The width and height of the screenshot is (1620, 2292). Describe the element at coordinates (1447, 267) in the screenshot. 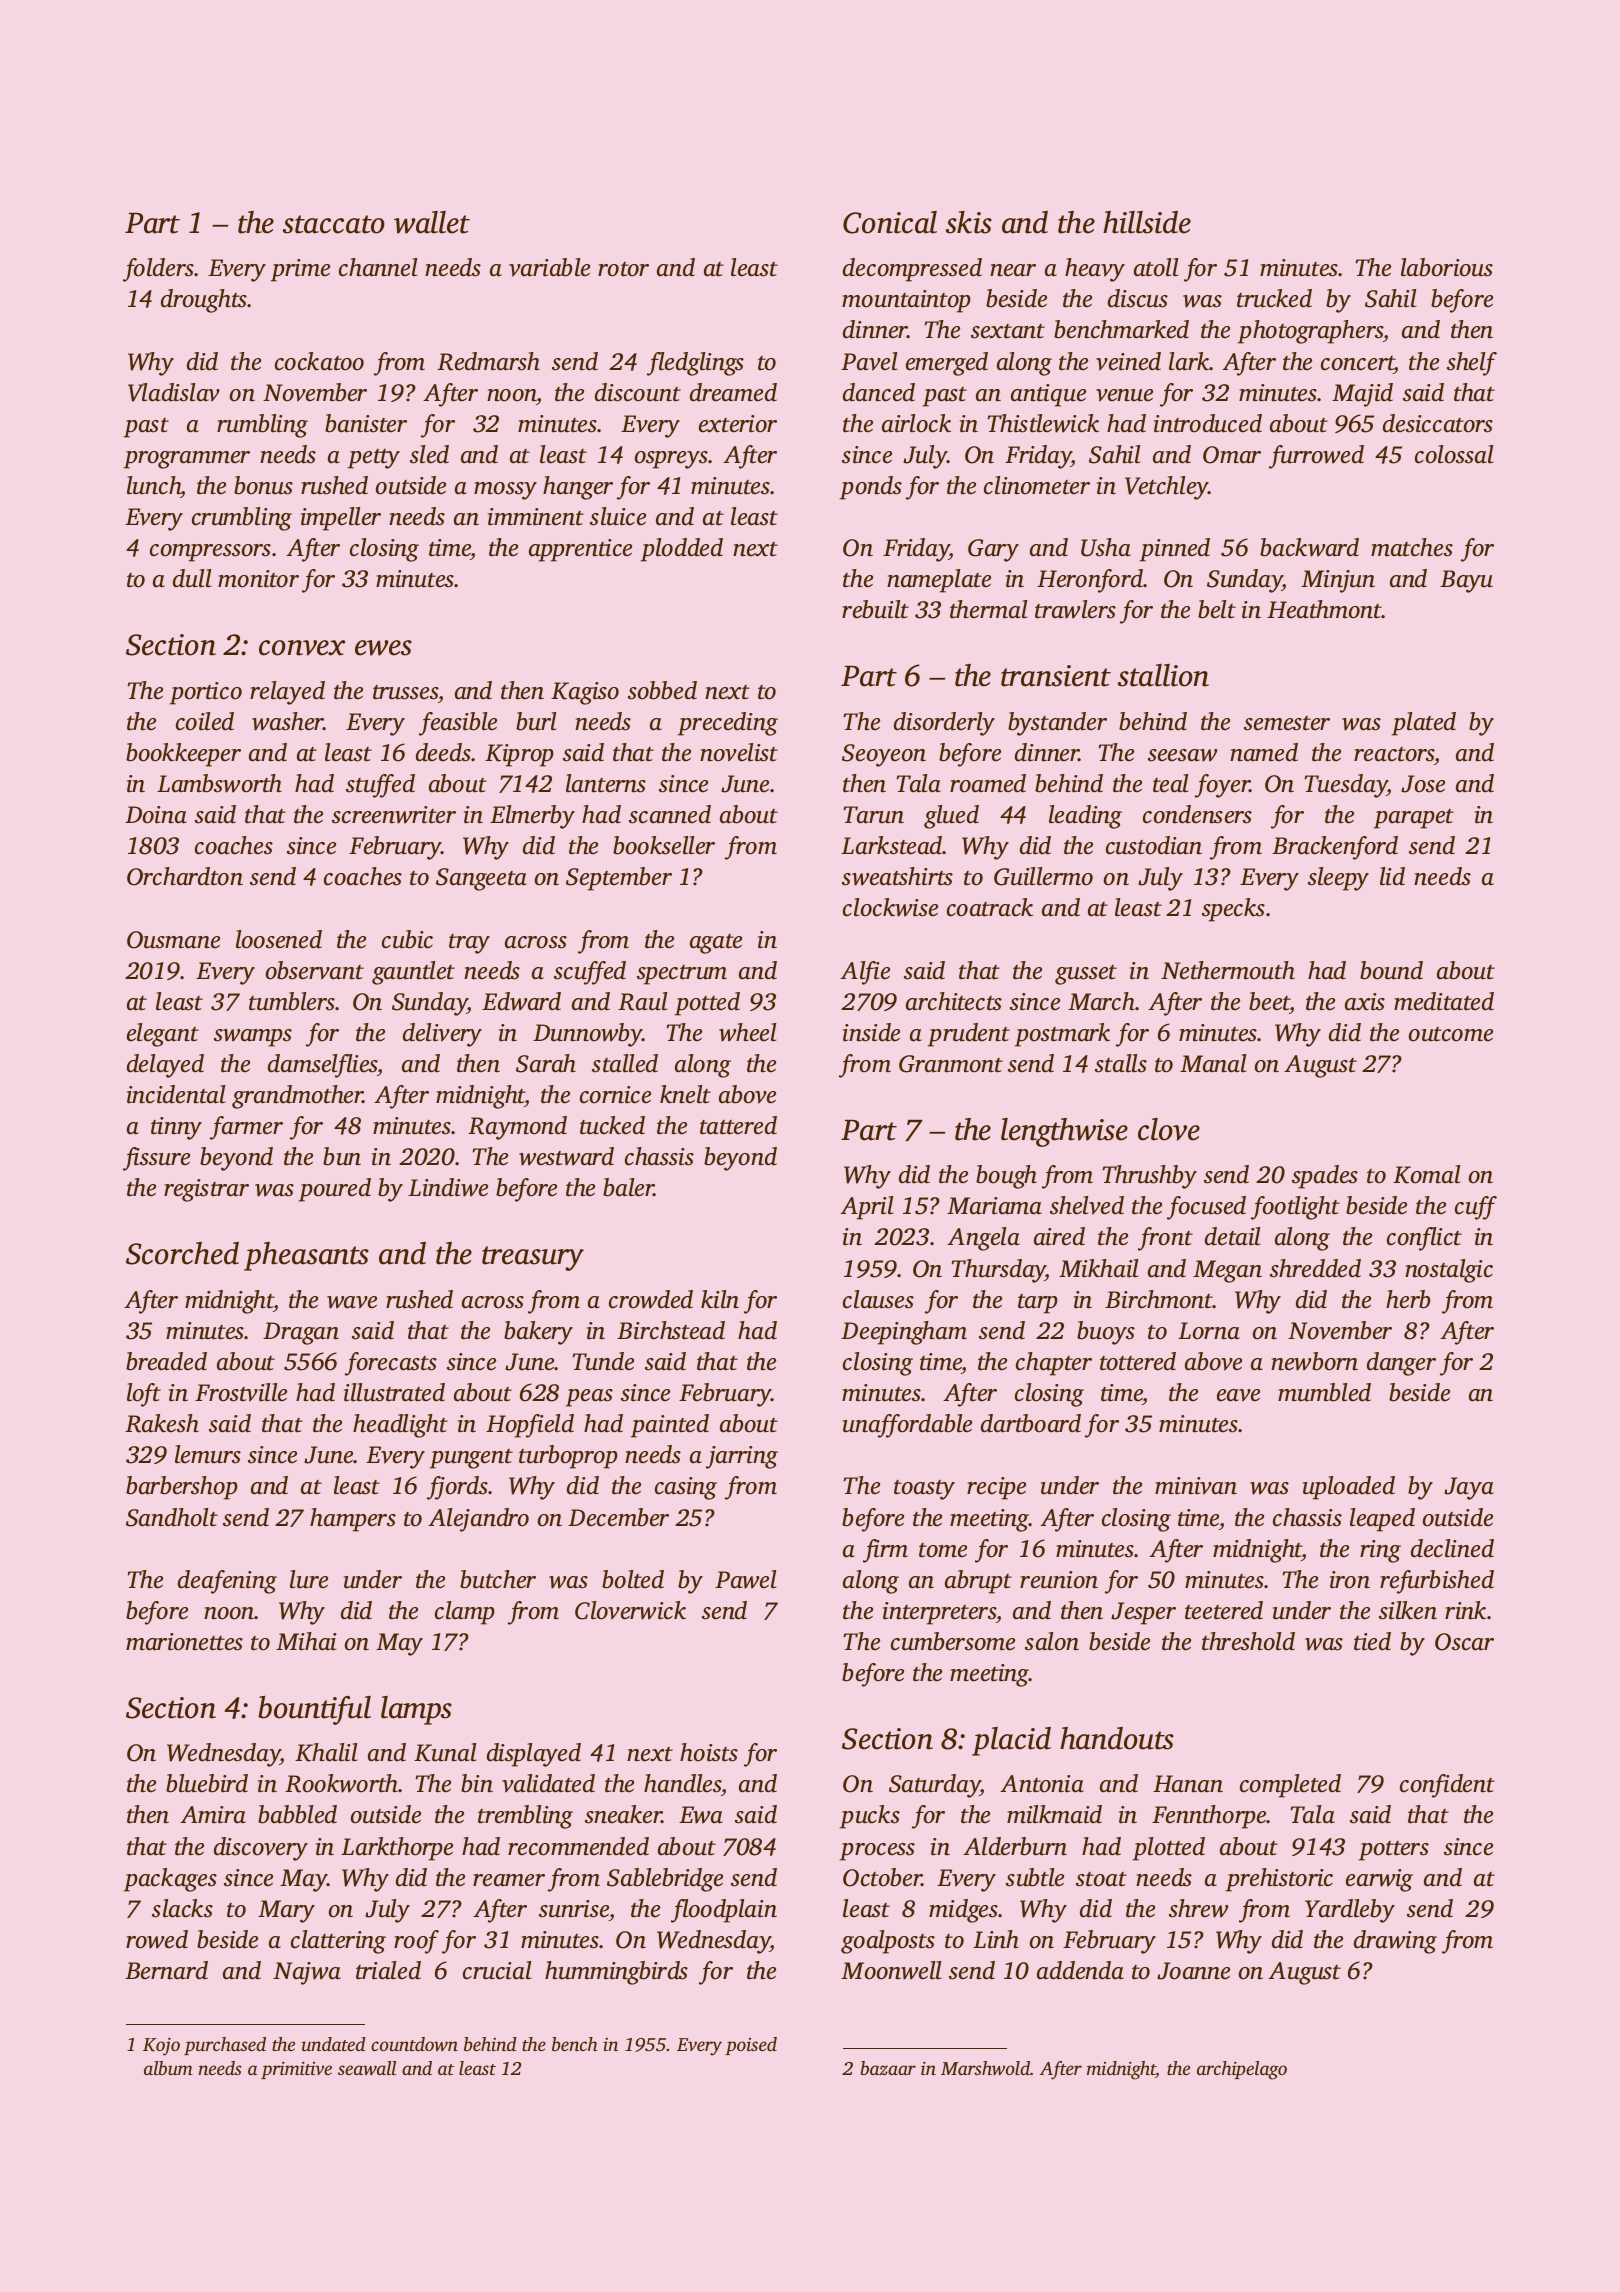

I see `laborious` at that location.
